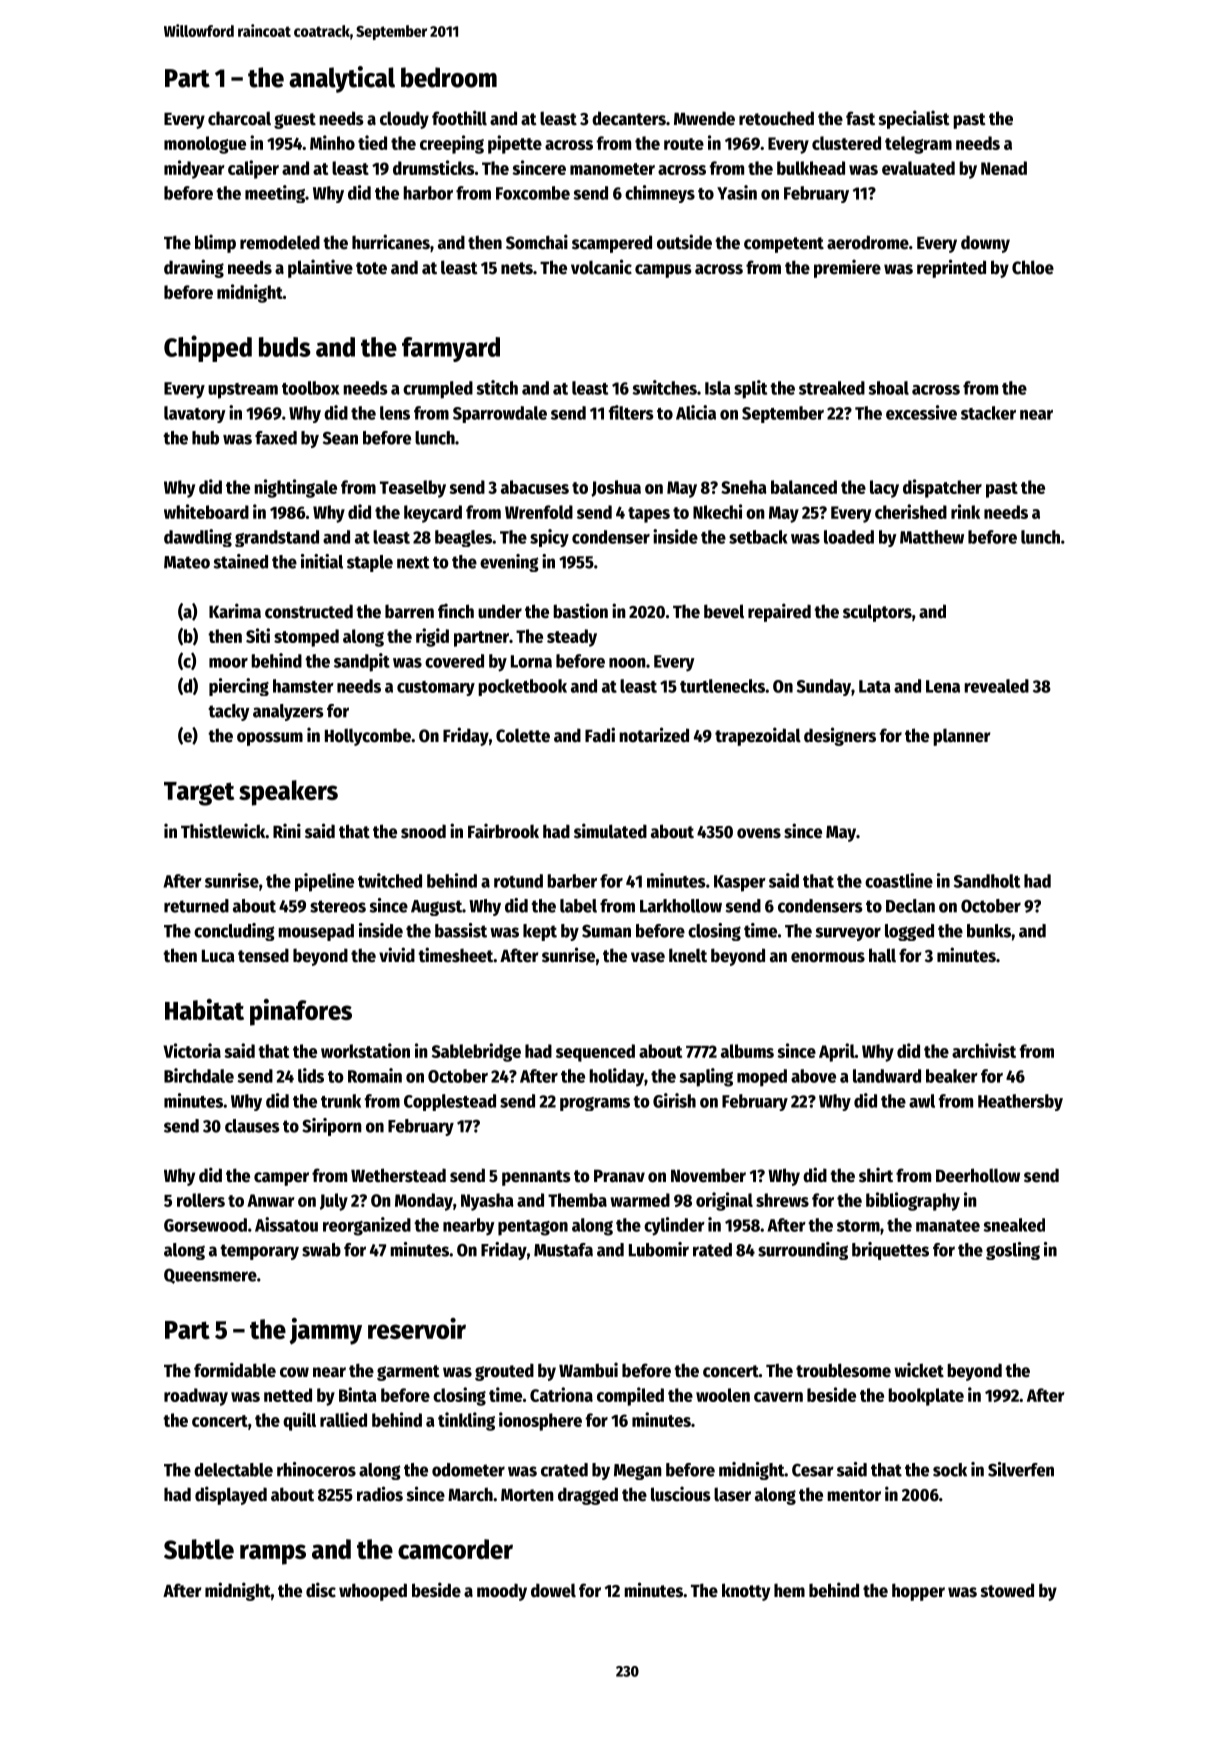  I want to click on analytical, so click(342, 79).
